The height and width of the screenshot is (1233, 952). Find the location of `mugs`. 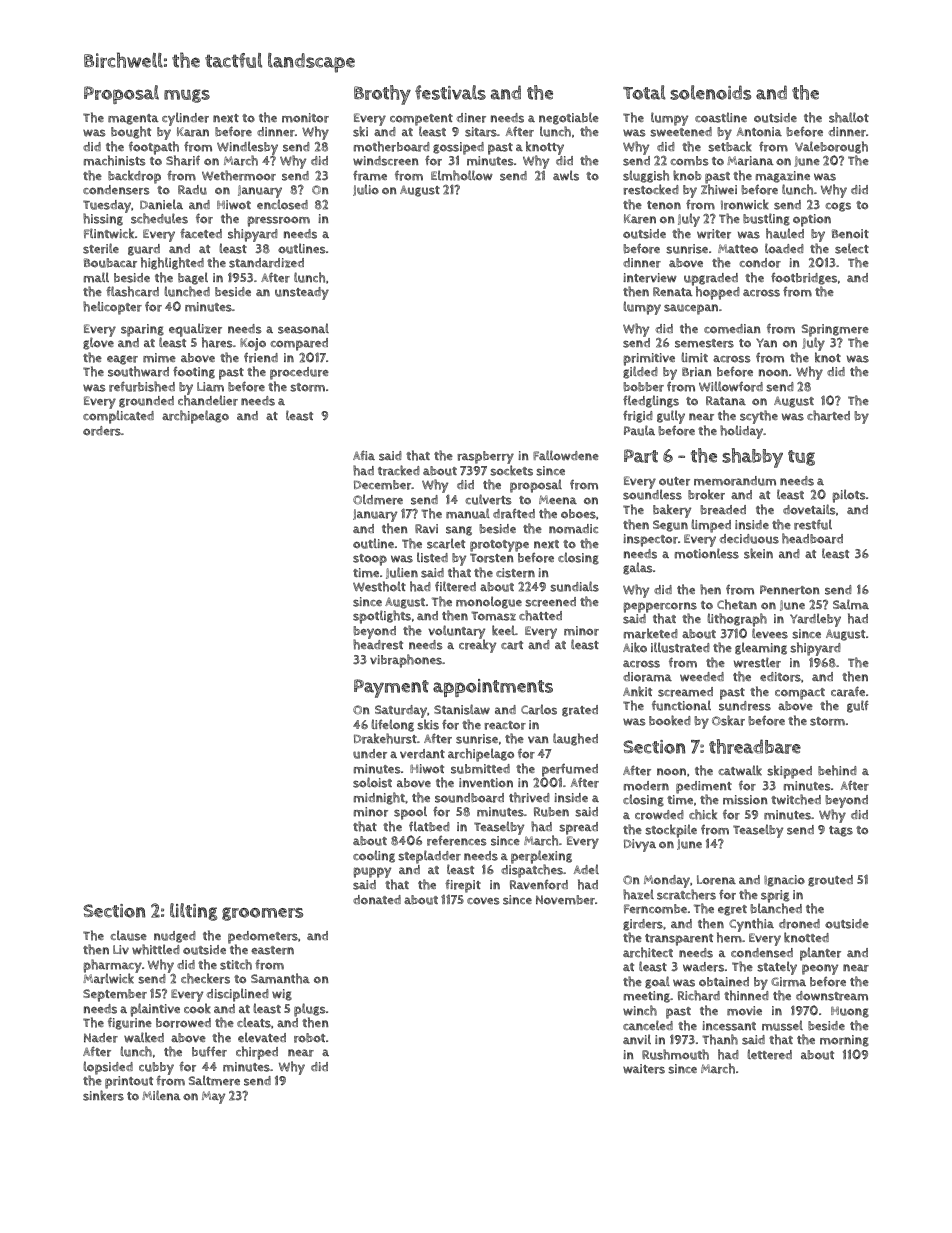

mugs is located at coordinates (187, 96).
